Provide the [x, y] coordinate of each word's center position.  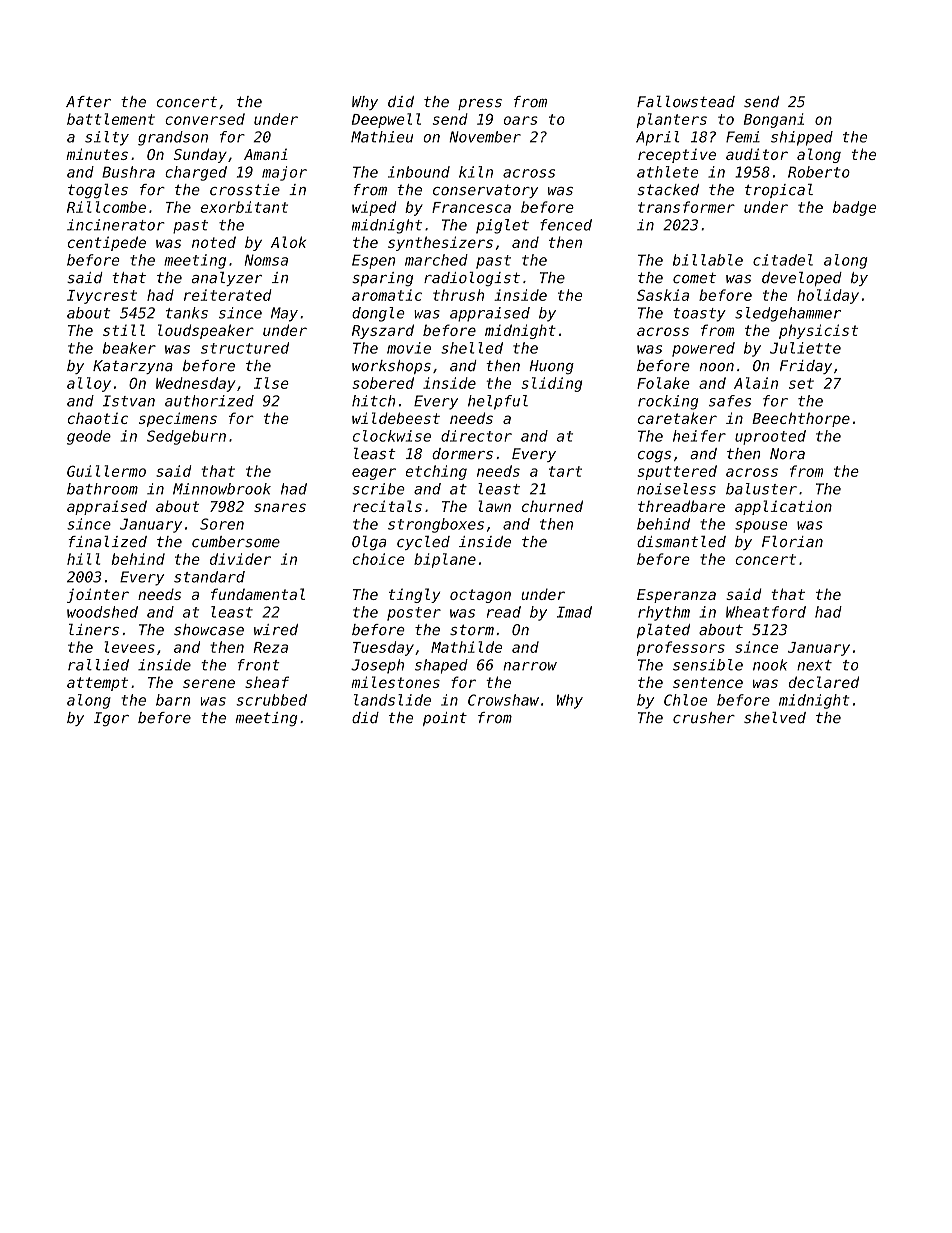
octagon [480, 596]
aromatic [387, 295]
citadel [783, 260]
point [445, 719]
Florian [792, 542]
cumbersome [236, 542]
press [480, 104]
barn [173, 700]
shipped [802, 138]
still [124, 330]
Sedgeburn [186, 437]
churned [552, 506]
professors [681, 648]
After [88, 102]
